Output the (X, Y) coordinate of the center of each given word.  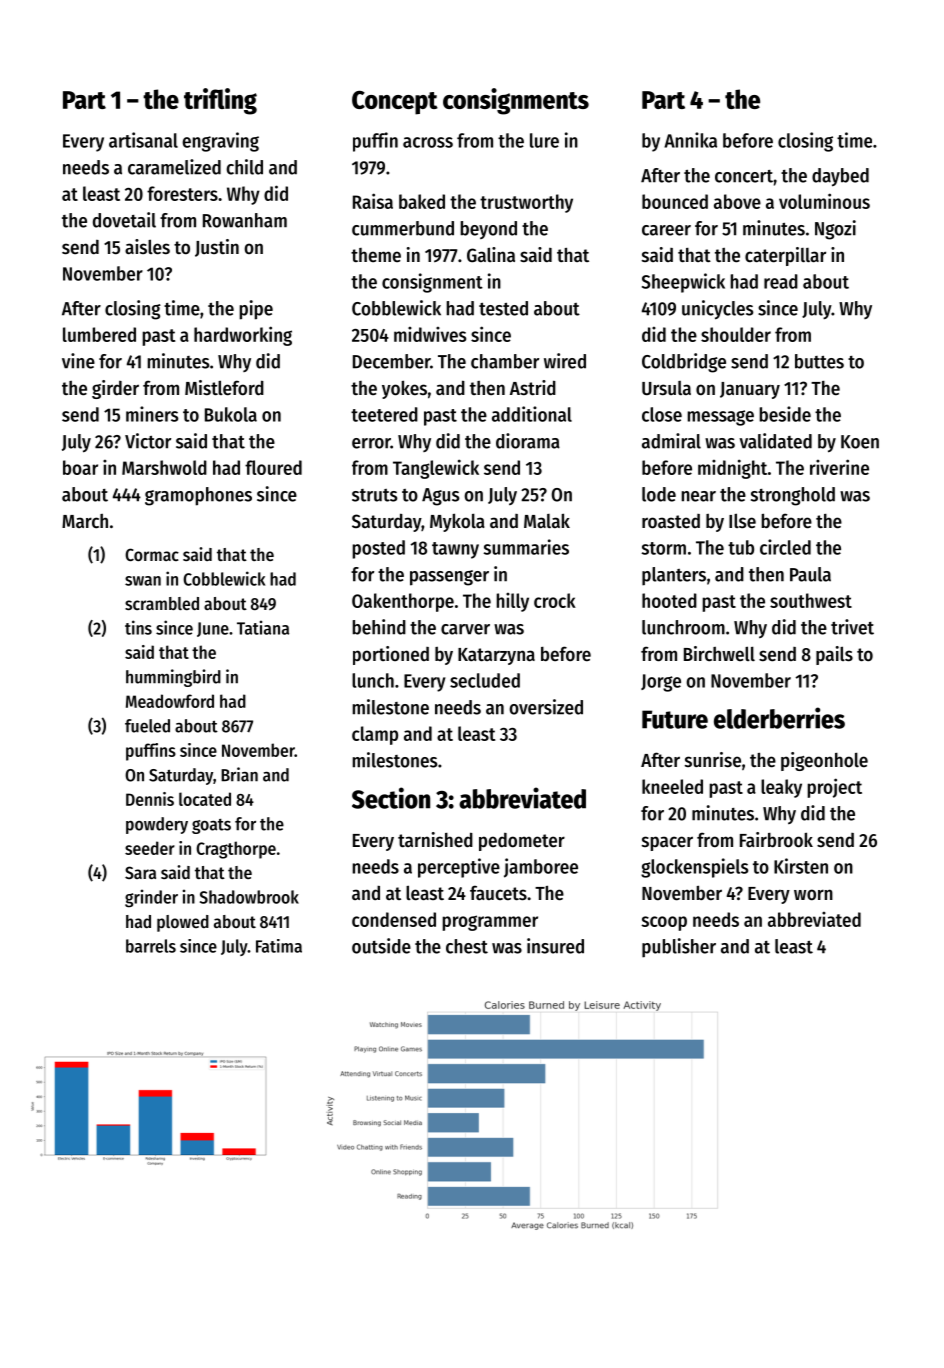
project (834, 788)
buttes (819, 361)
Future (675, 719)
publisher (679, 948)
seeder (150, 848)
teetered (384, 414)
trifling (220, 101)
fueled (147, 726)
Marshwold (164, 467)
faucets (498, 893)
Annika (690, 140)
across (428, 142)
